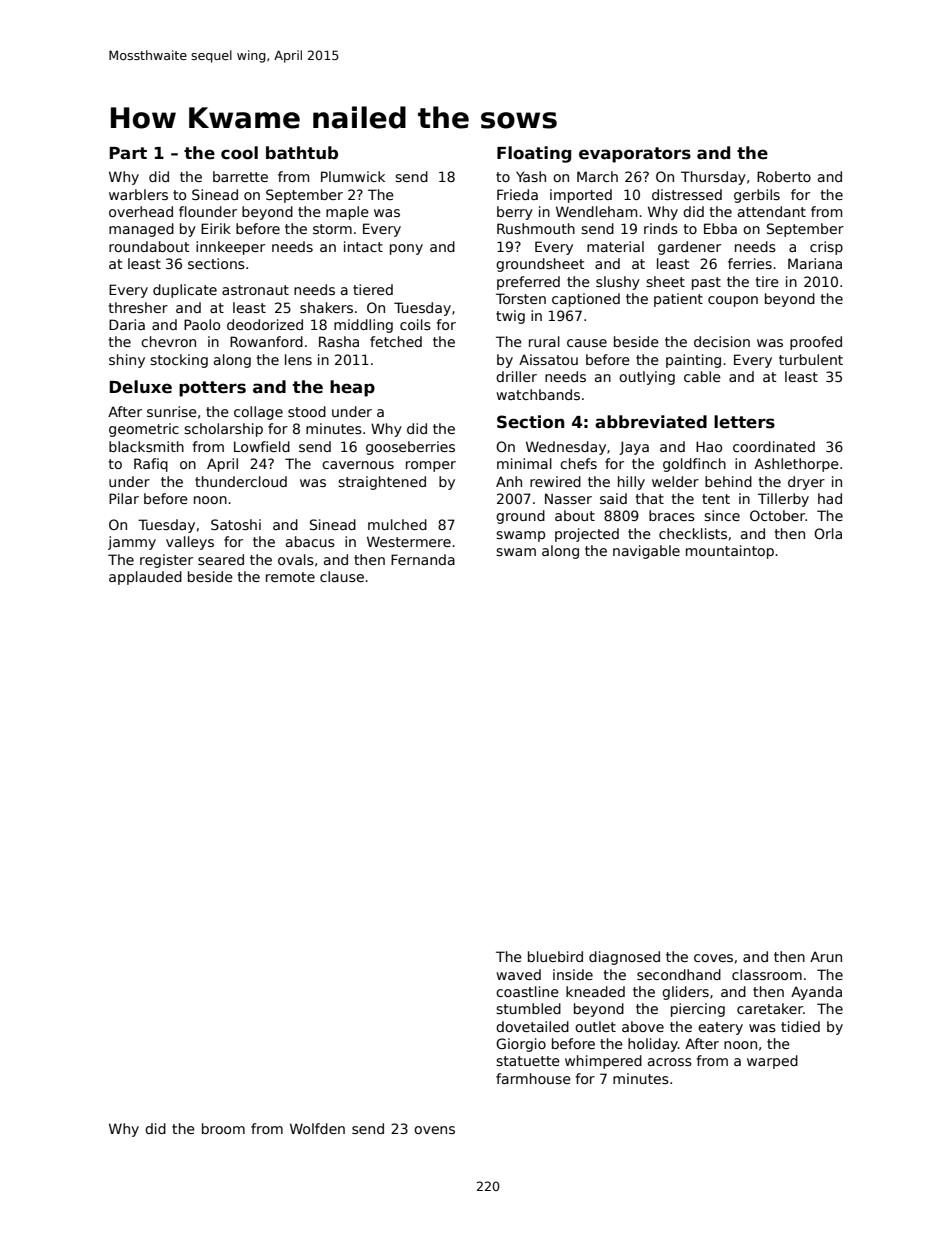 This image has width=952, height=1233. What do you see at coordinates (784, 176) in the image?
I see `Roberto` at bounding box center [784, 176].
